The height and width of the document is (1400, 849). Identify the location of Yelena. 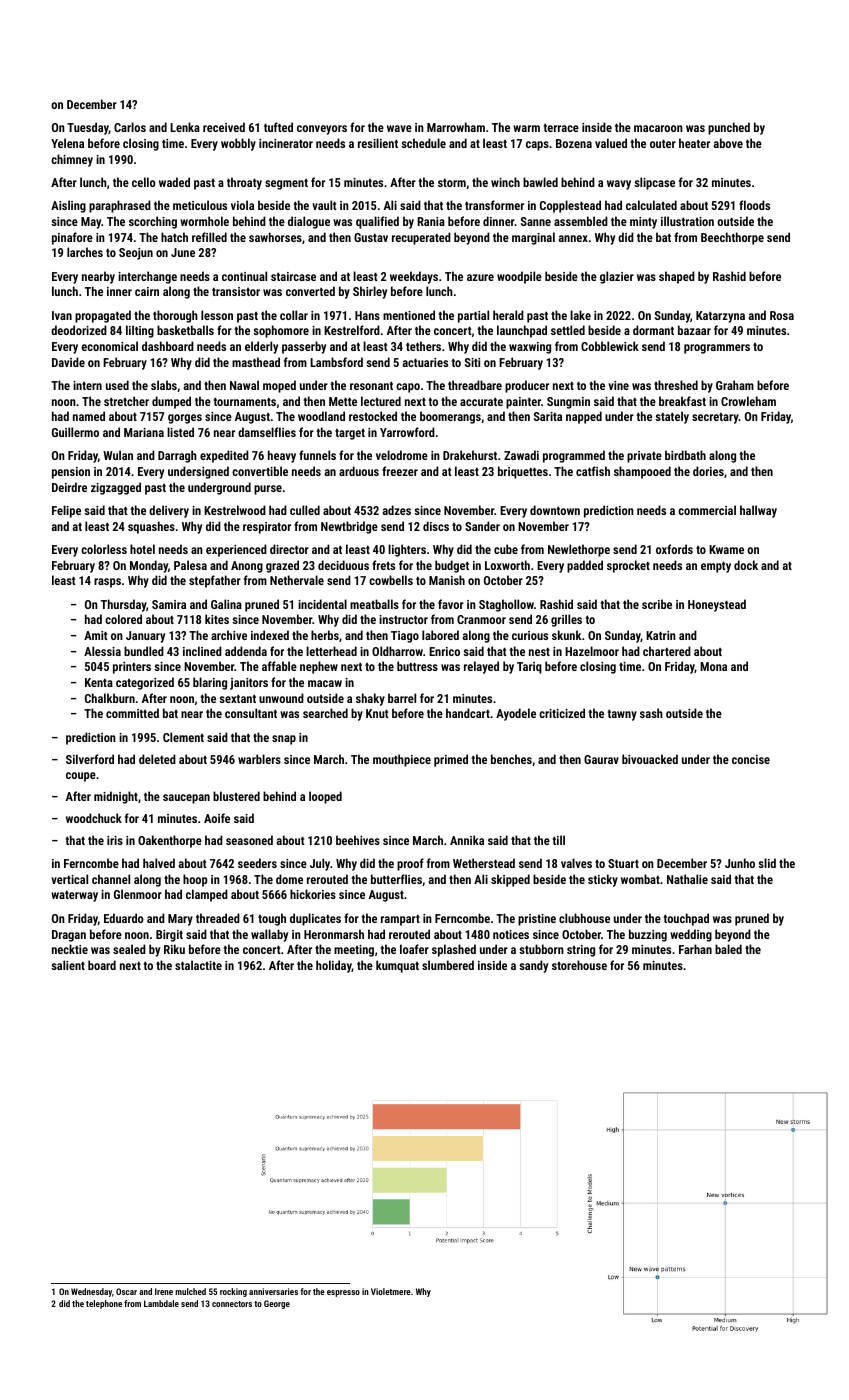
(67, 143).
